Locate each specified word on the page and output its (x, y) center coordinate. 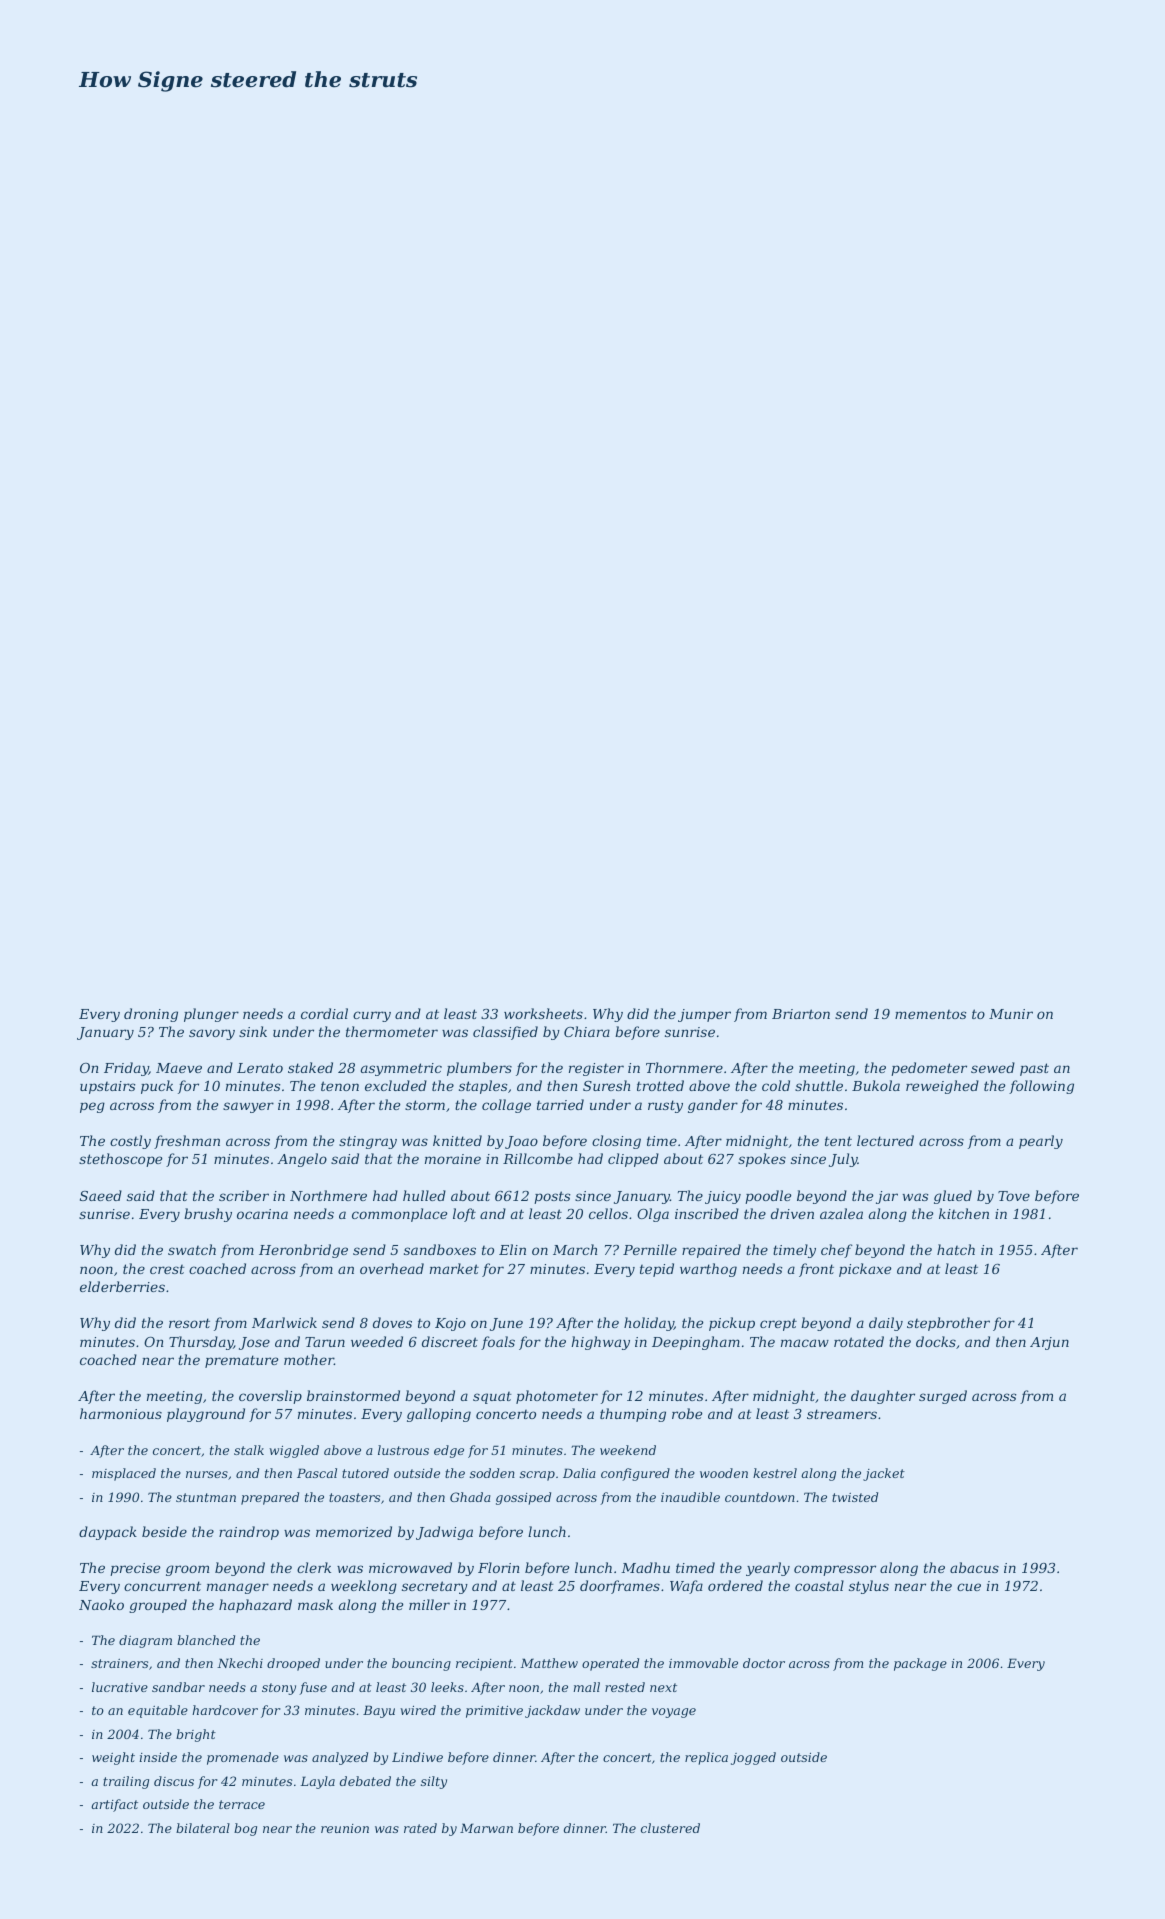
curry (372, 1016)
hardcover (225, 1710)
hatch (956, 1249)
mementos (930, 1014)
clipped (633, 1160)
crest (167, 1269)
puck (157, 1087)
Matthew (549, 1663)
